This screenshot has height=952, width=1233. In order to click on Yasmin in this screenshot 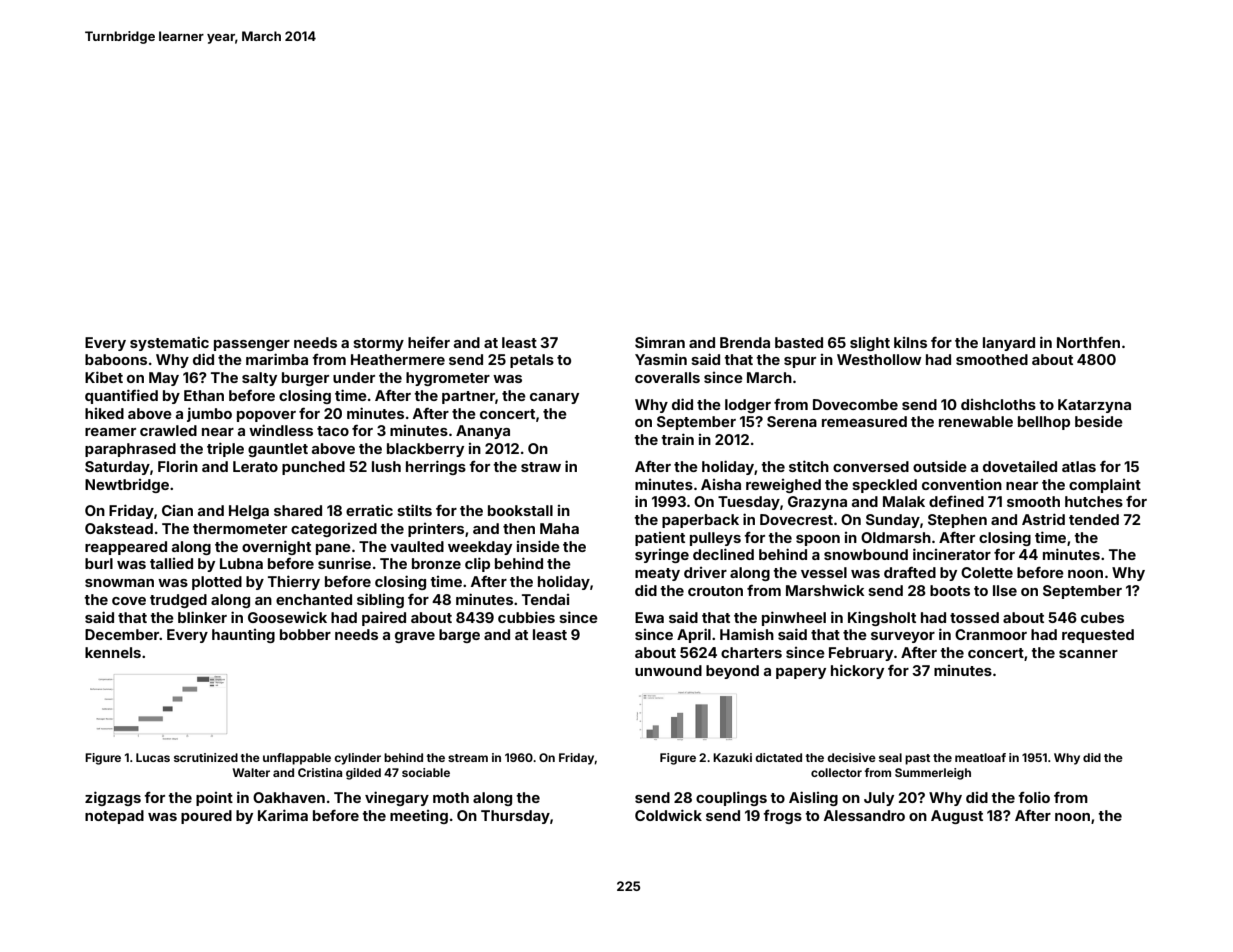, I will do `click(661, 359)`.
